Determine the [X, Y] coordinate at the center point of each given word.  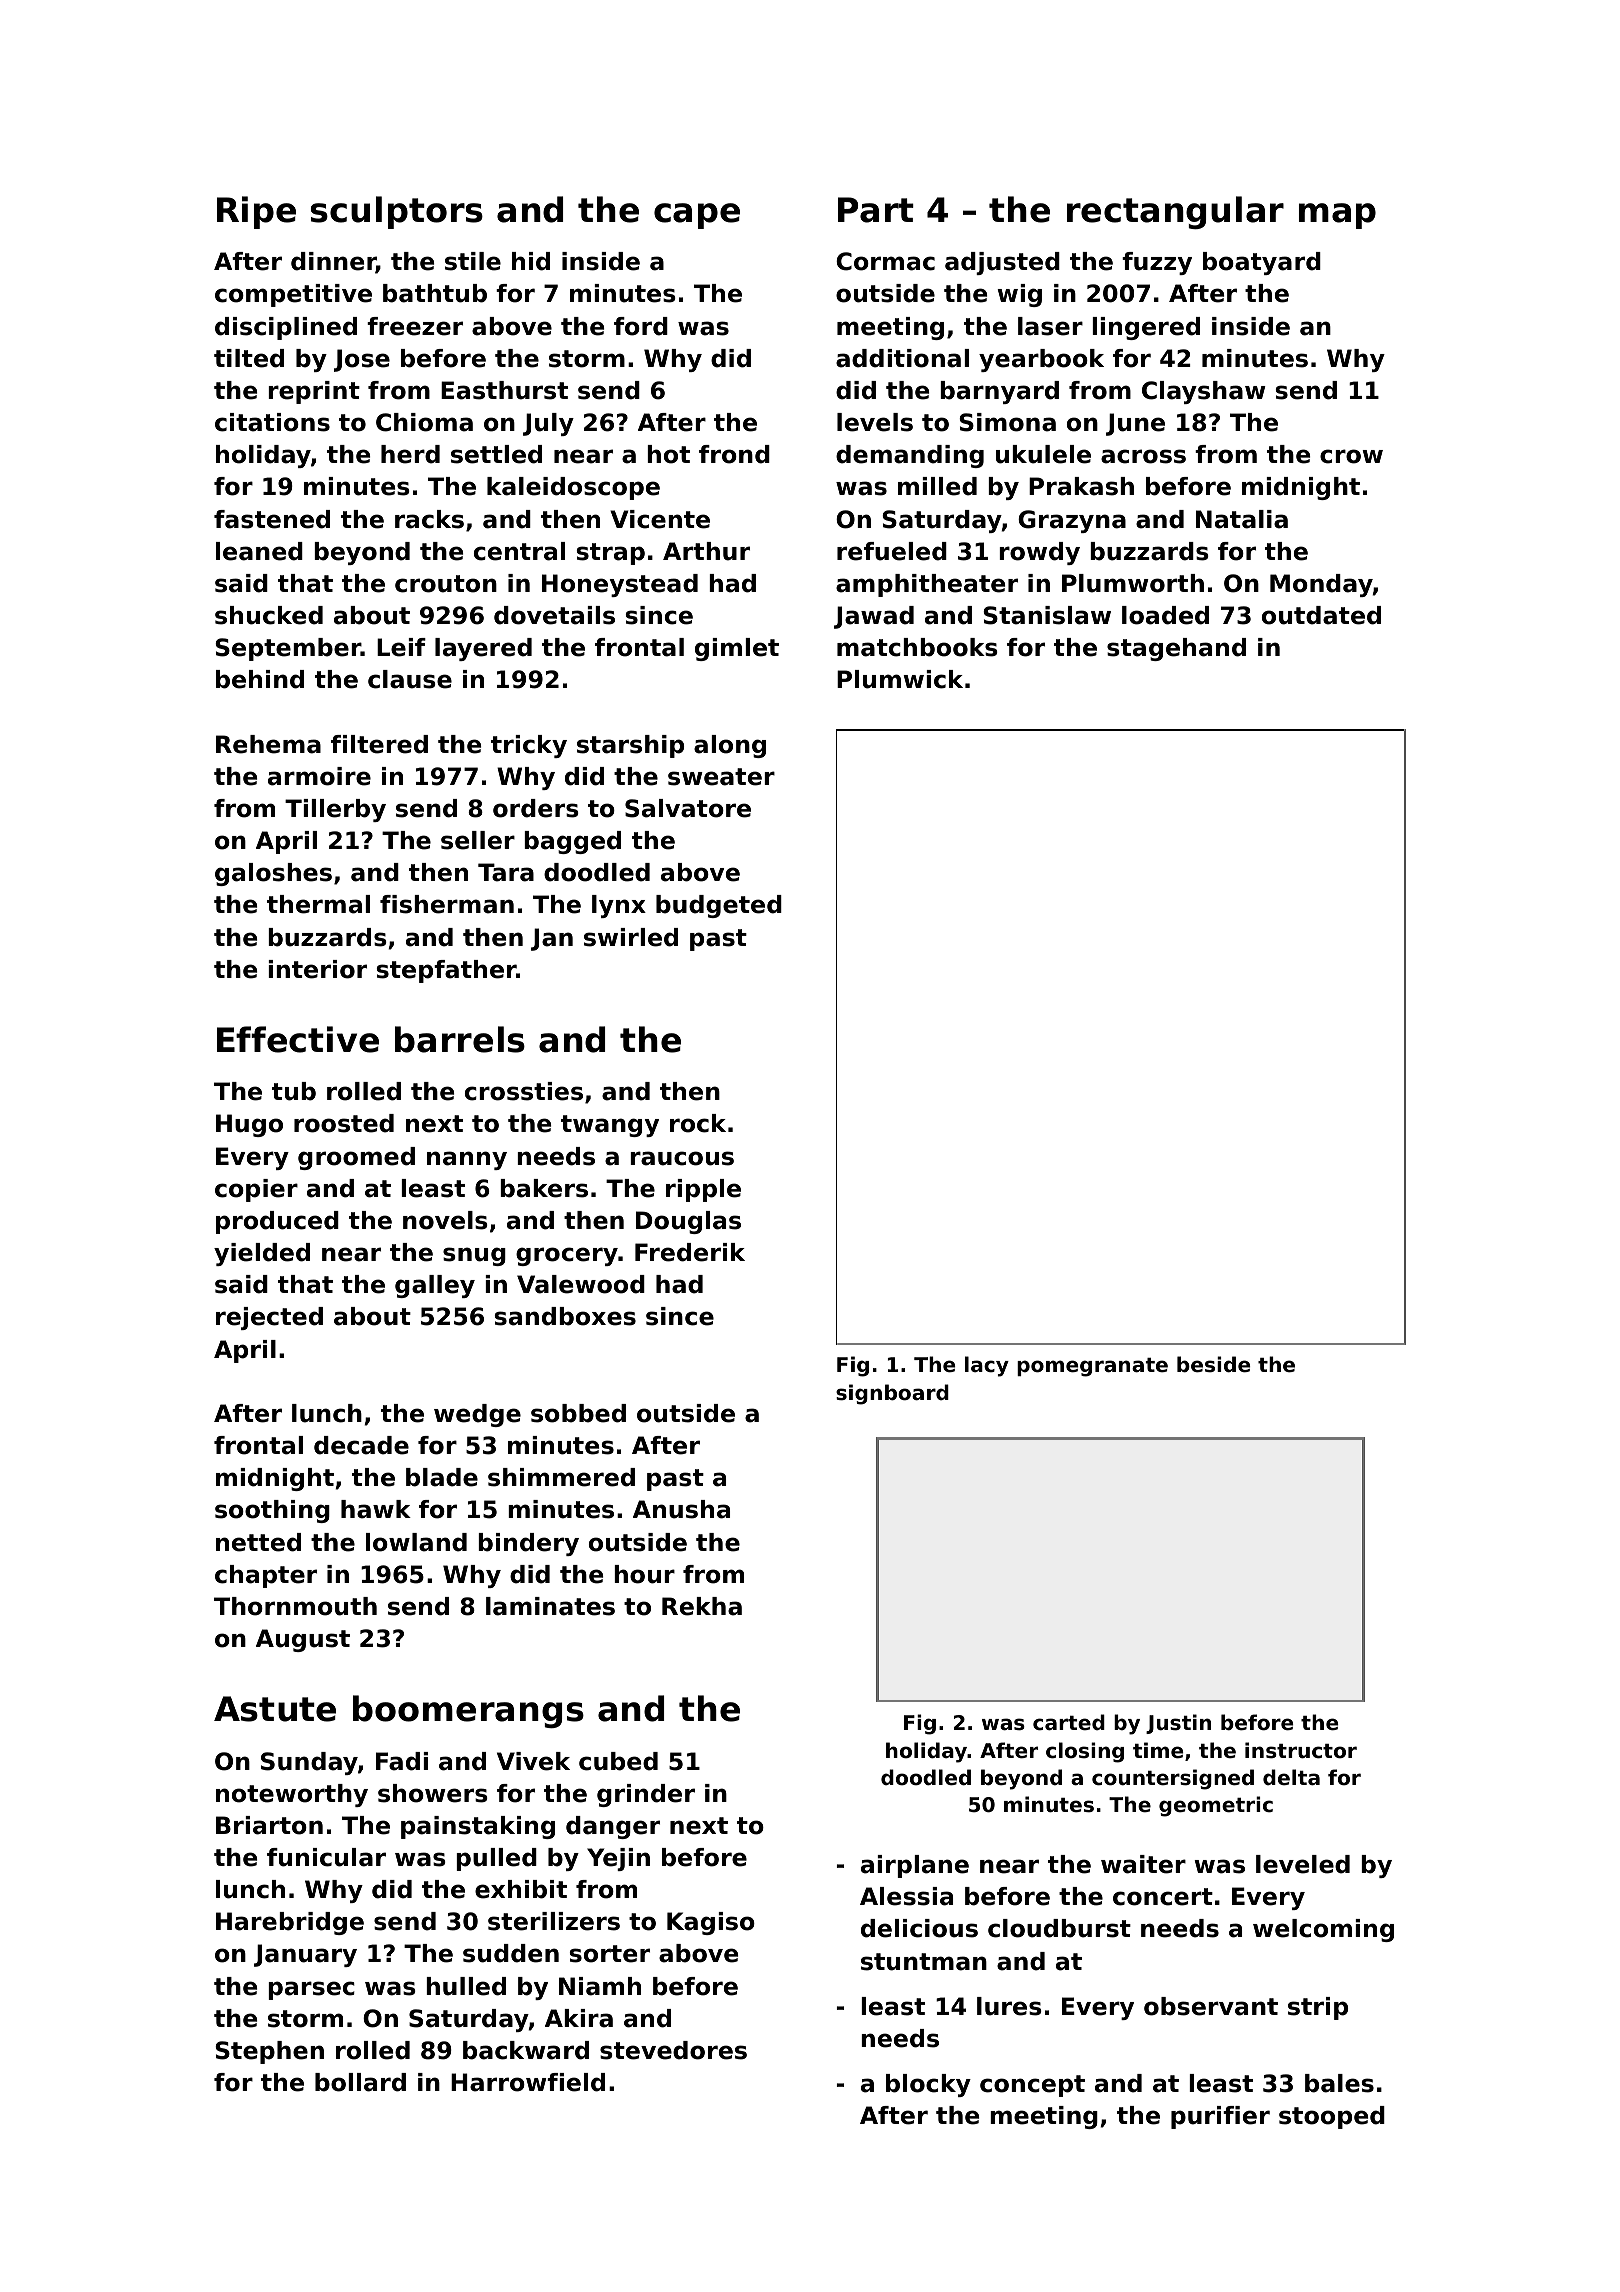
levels [875, 422]
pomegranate [1092, 1367]
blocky [928, 2085]
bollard [360, 2082]
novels [445, 1220]
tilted [249, 358]
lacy [987, 1366]
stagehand [1176, 649]
